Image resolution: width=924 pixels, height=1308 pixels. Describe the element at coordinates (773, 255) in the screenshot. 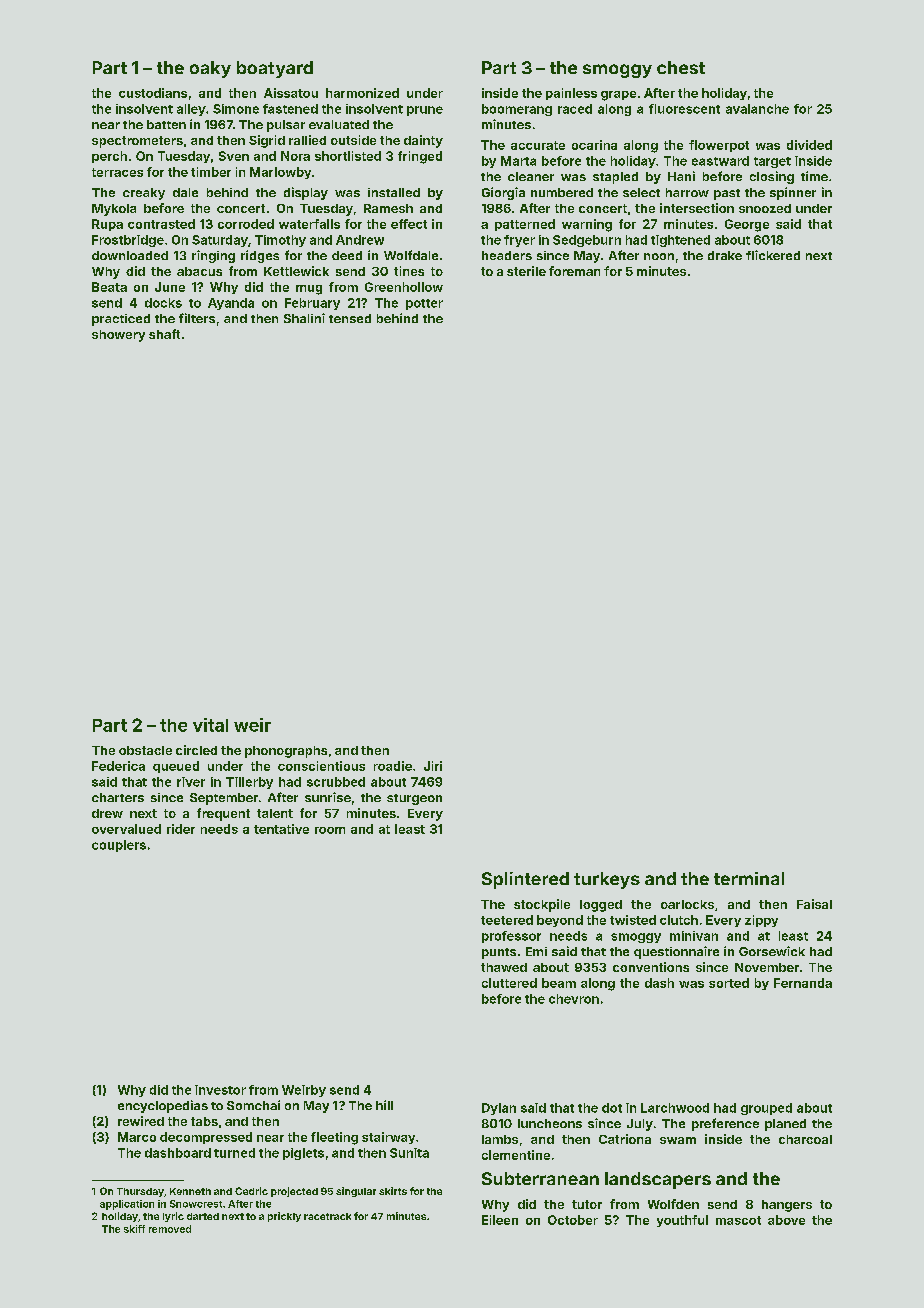

I see `flickered` at that location.
